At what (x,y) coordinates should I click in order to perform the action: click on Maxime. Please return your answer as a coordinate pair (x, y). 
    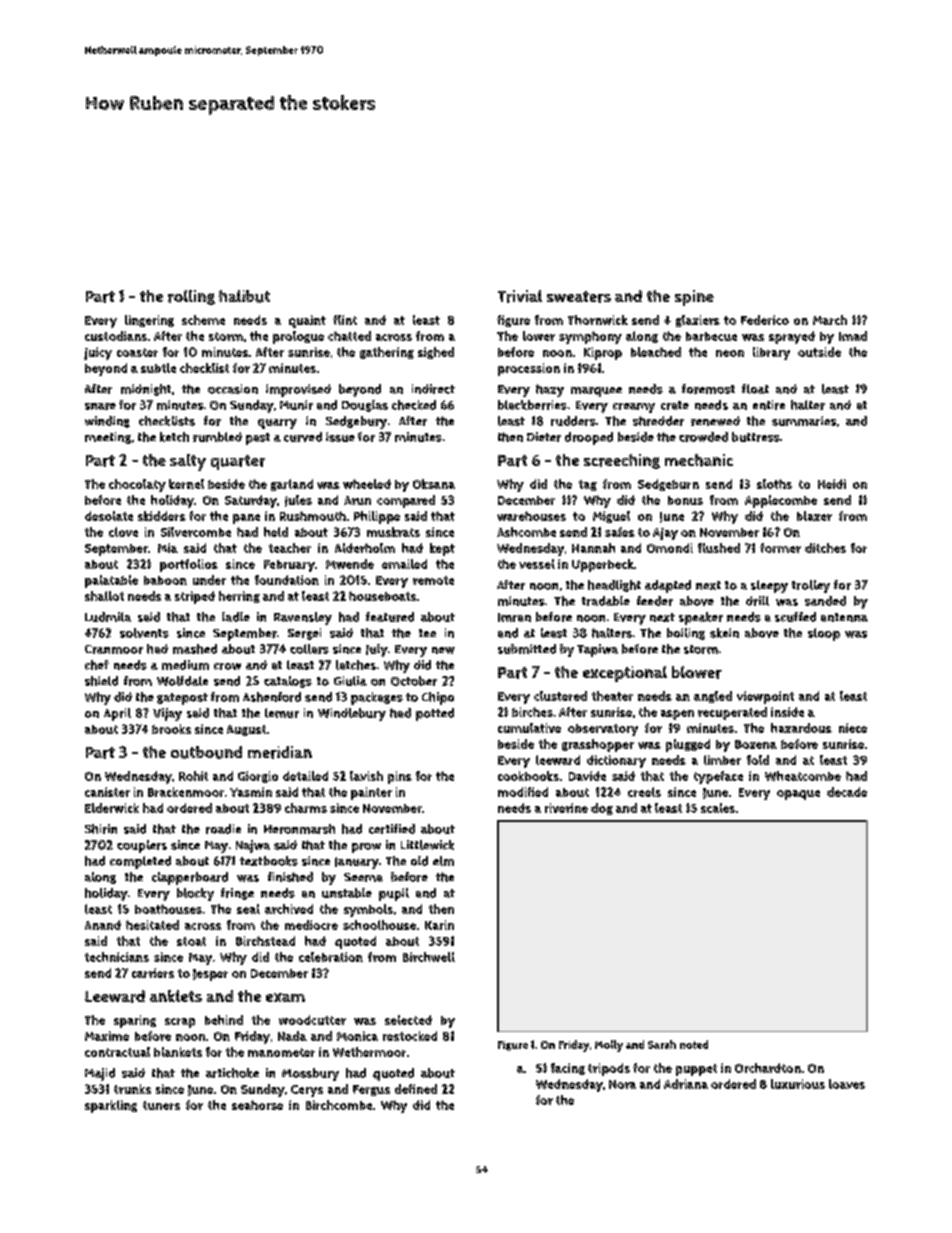
    Looking at the image, I should click on (107, 1036).
